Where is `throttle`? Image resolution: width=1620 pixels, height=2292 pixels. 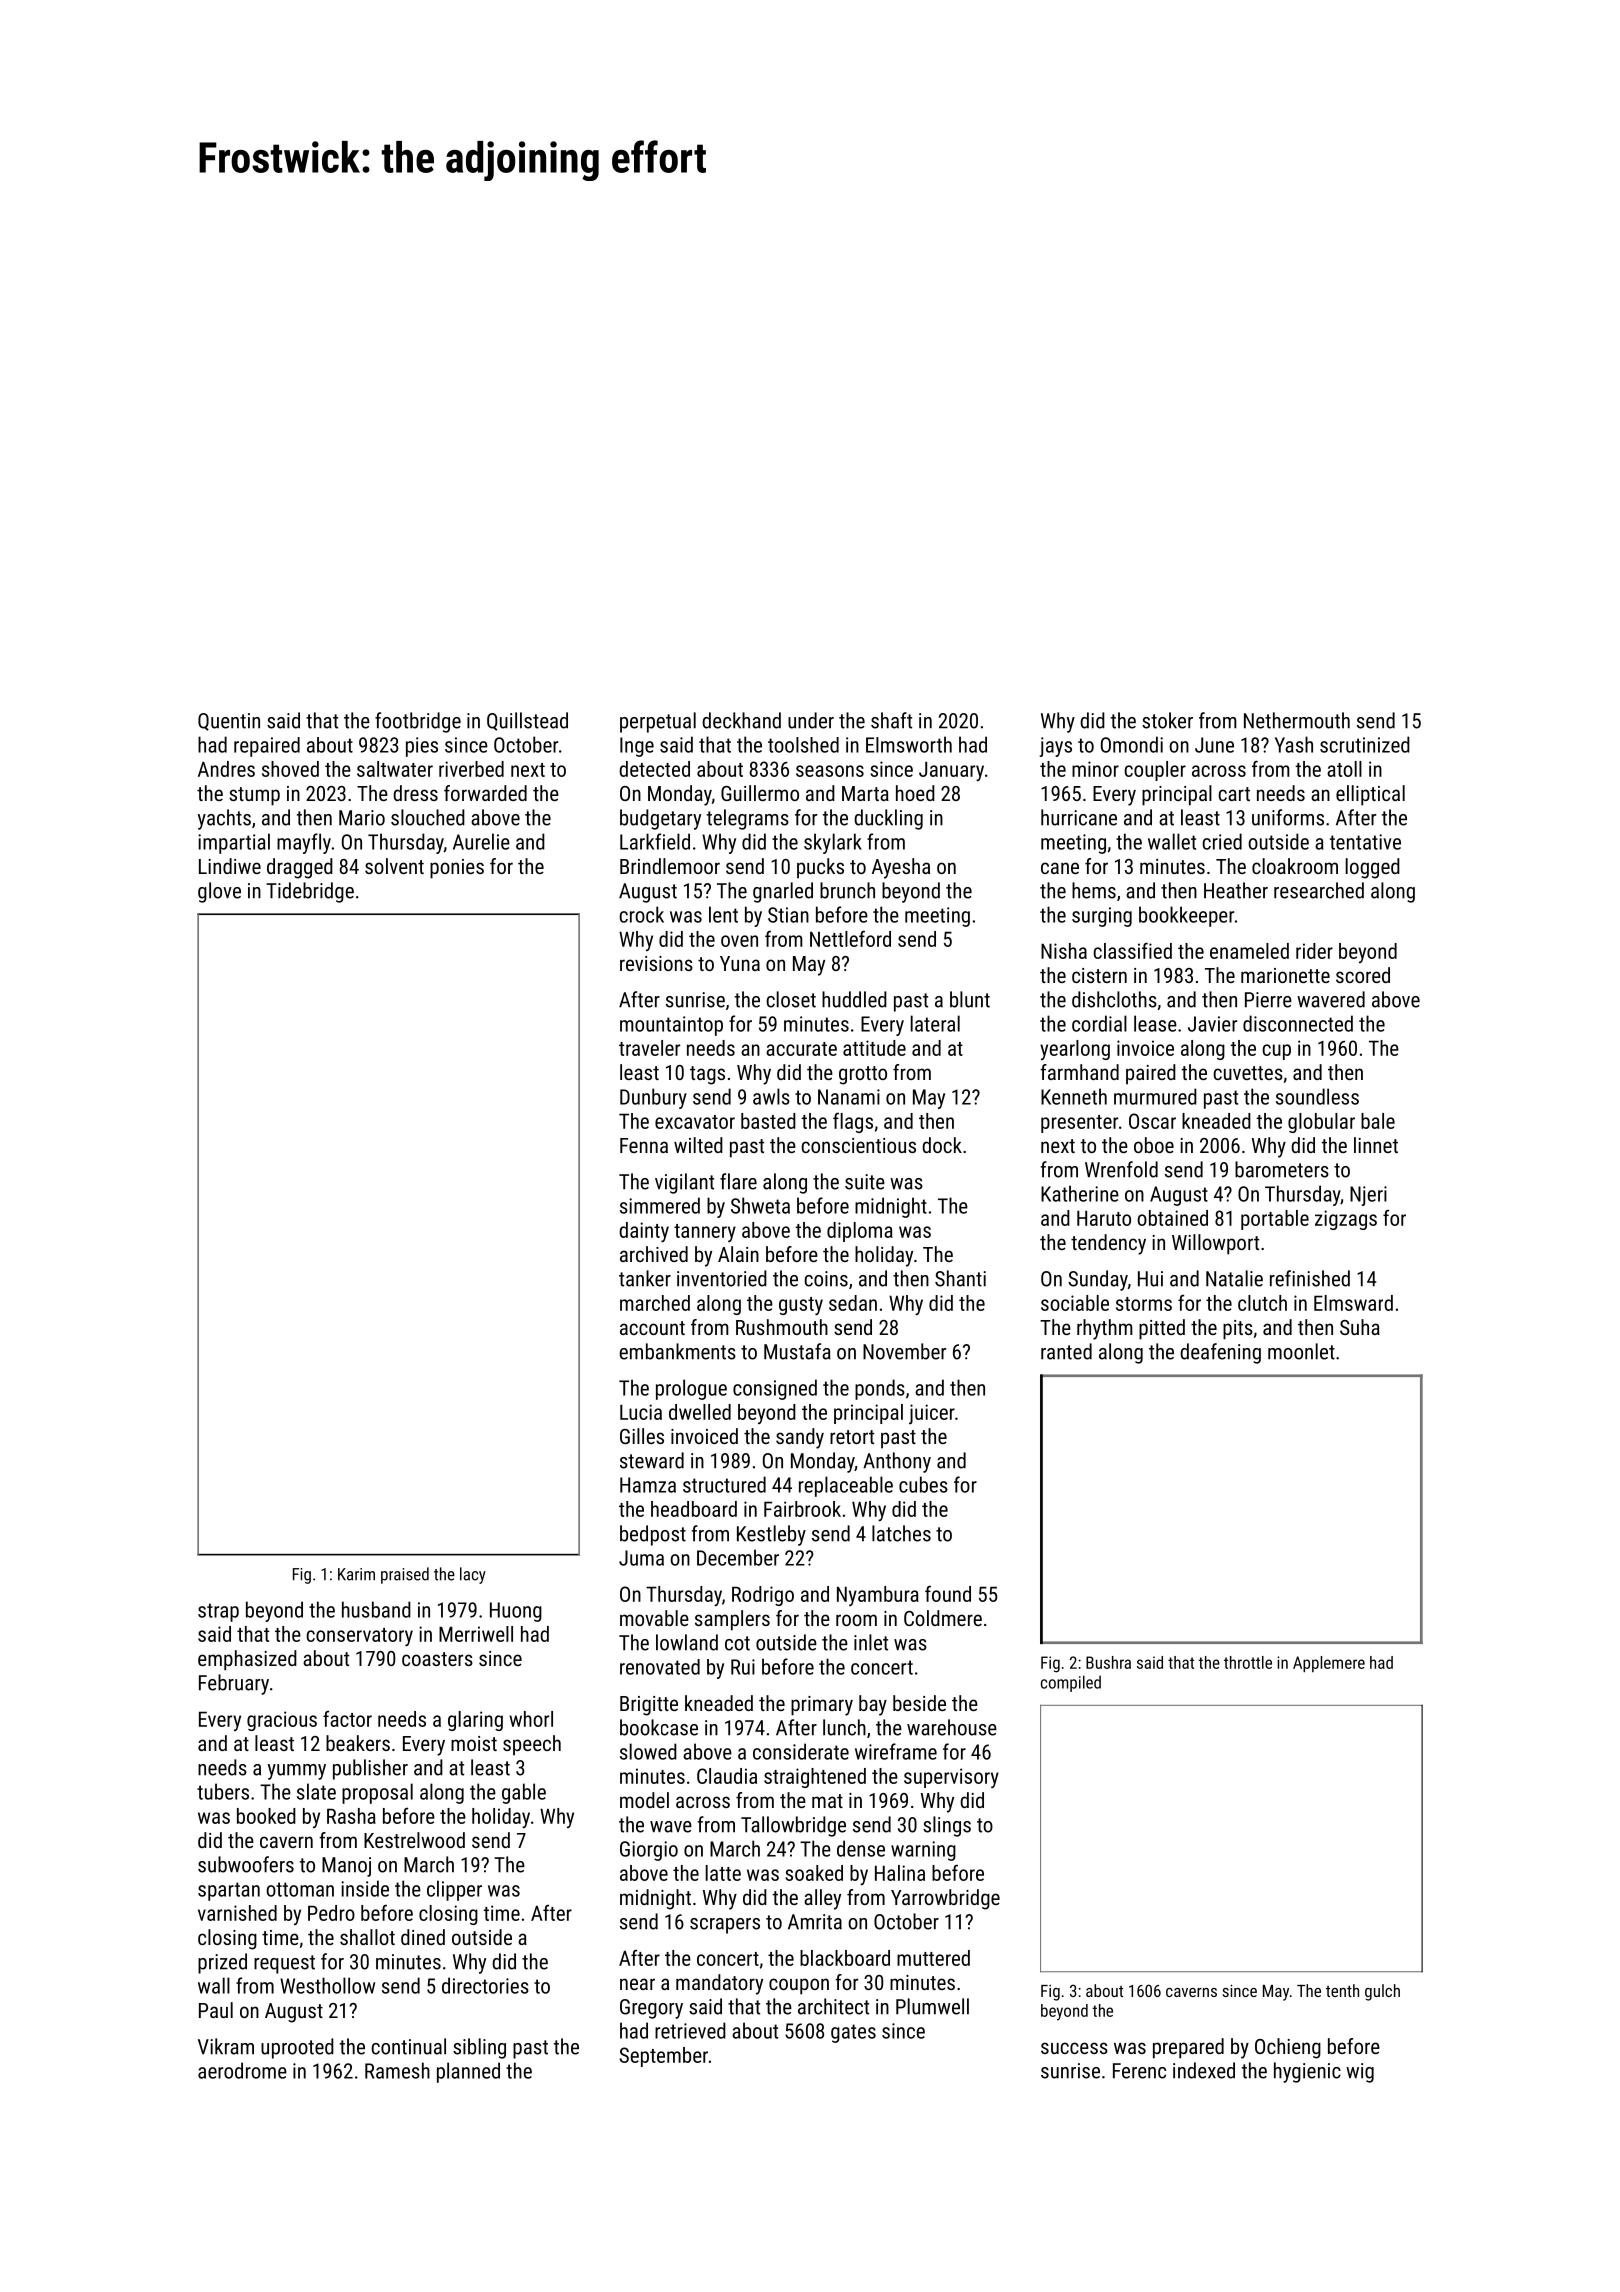
throttle is located at coordinates (1248, 1662).
